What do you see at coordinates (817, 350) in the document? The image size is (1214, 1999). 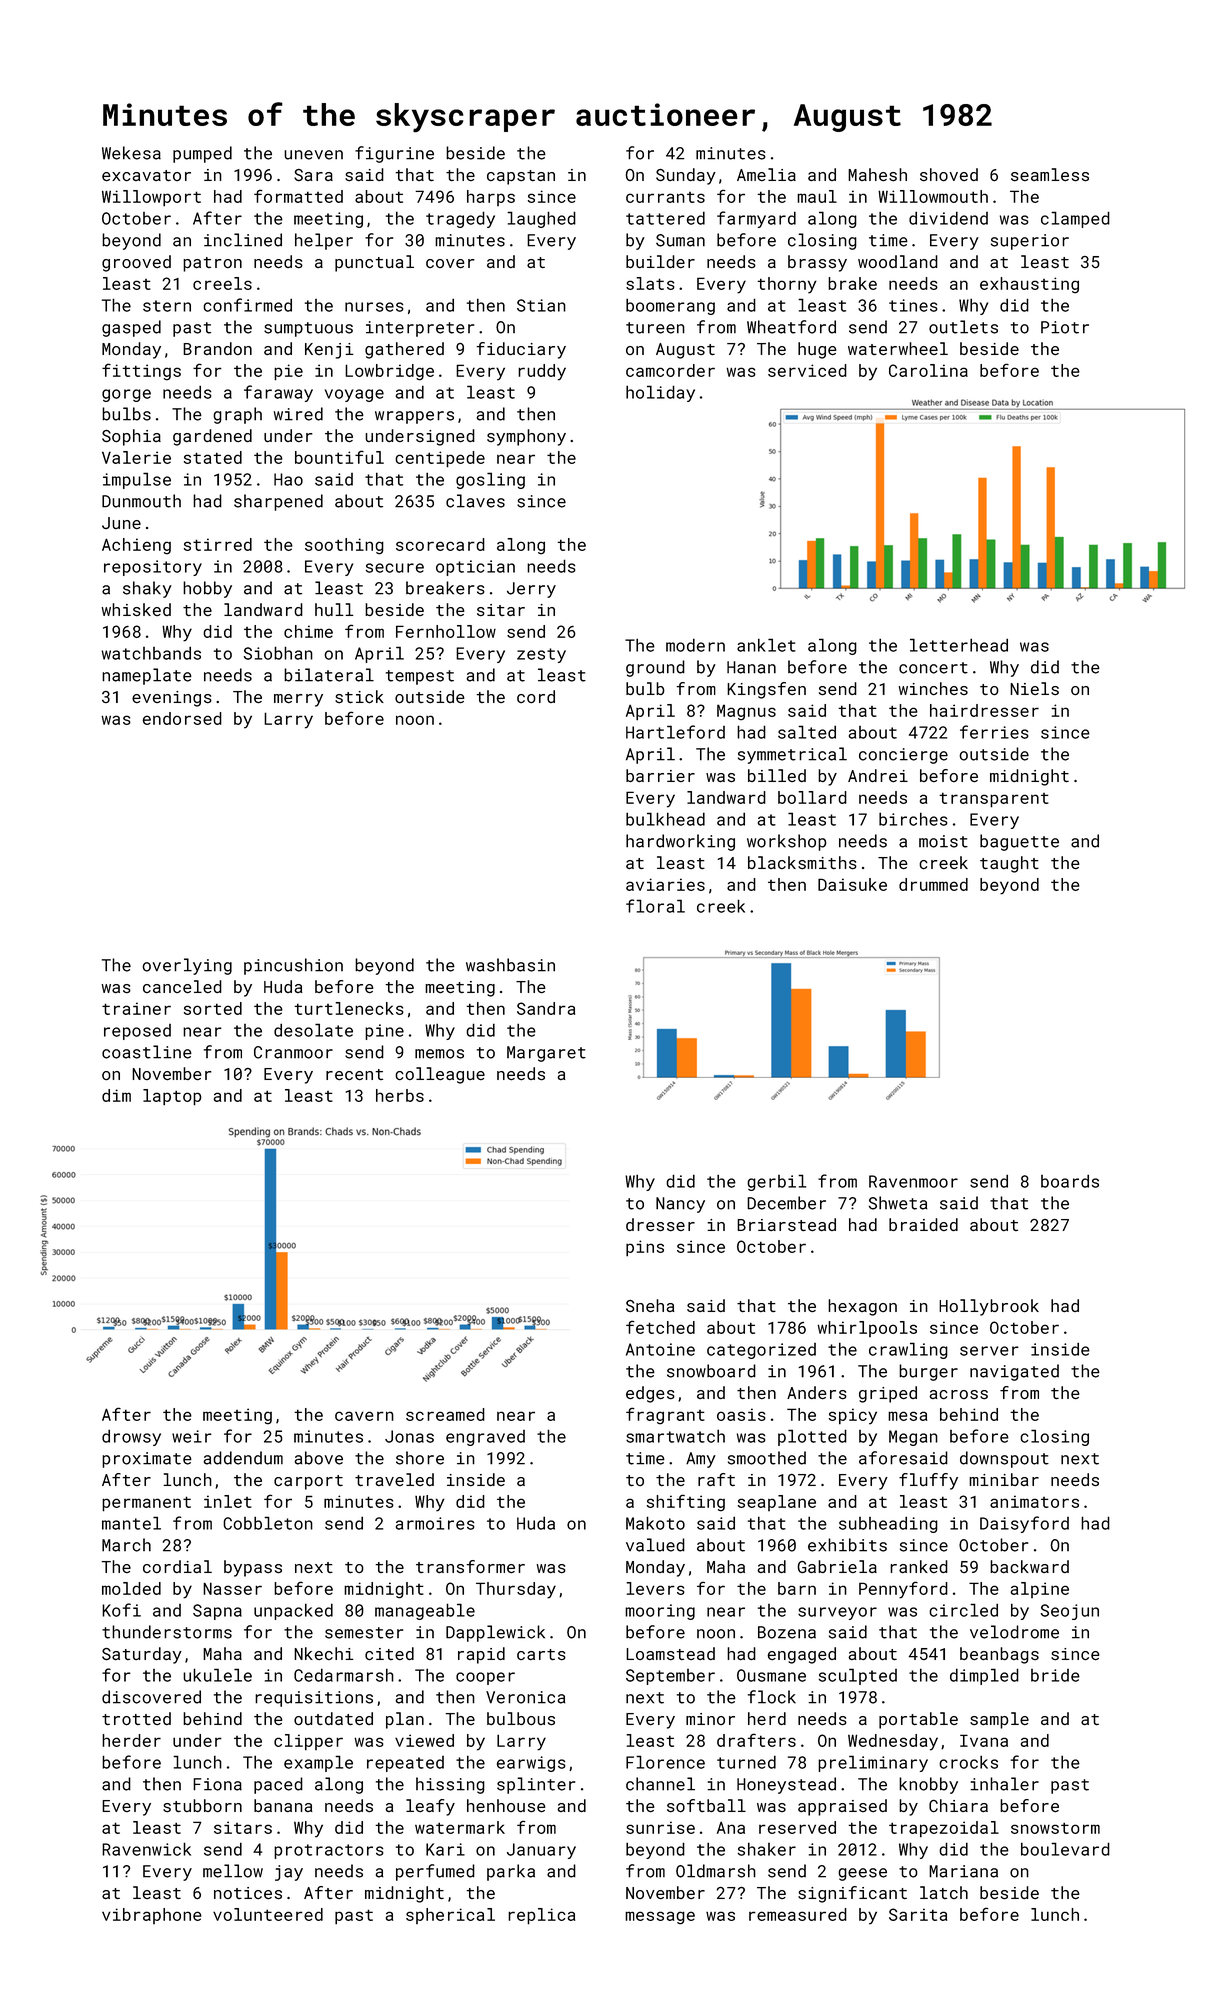 I see `huge` at bounding box center [817, 350].
